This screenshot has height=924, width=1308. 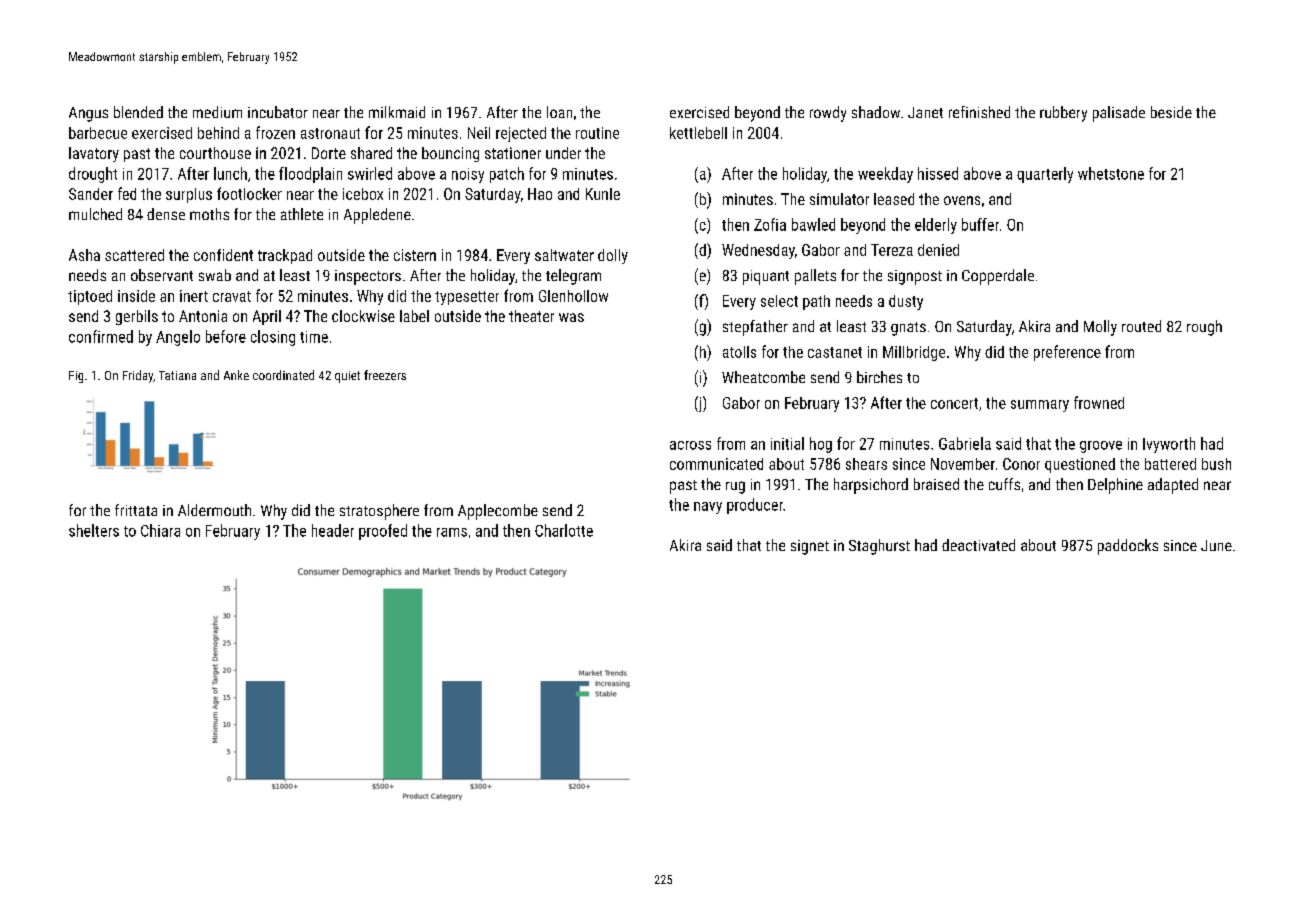 What do you see at coordinates (810, 547) in the screenshot?
I see `signet` at bounding box center [810, 547].
